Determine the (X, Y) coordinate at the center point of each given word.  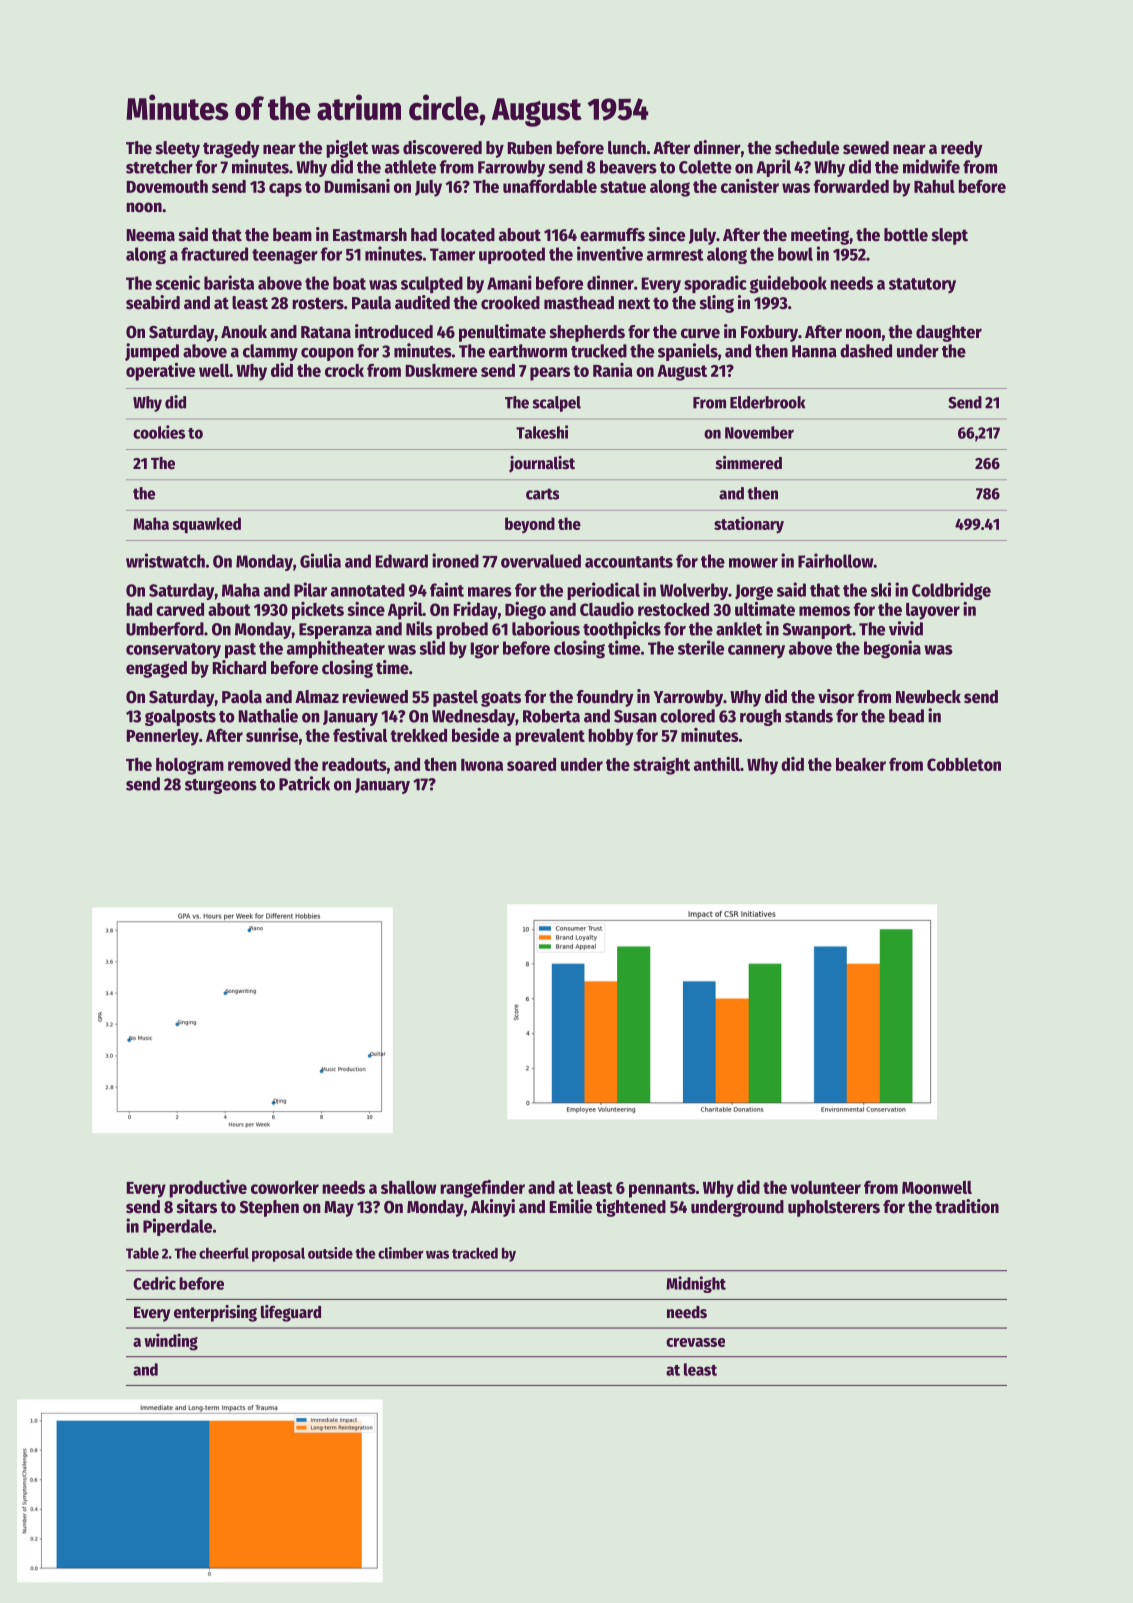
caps (285, 190)
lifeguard (291, 1313)
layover (933, 611)
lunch (627, 148)
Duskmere (441, 370)
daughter (949, 333)
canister (750, 186)
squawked (206, 525)
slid (432, 647)
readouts (354, 764)
